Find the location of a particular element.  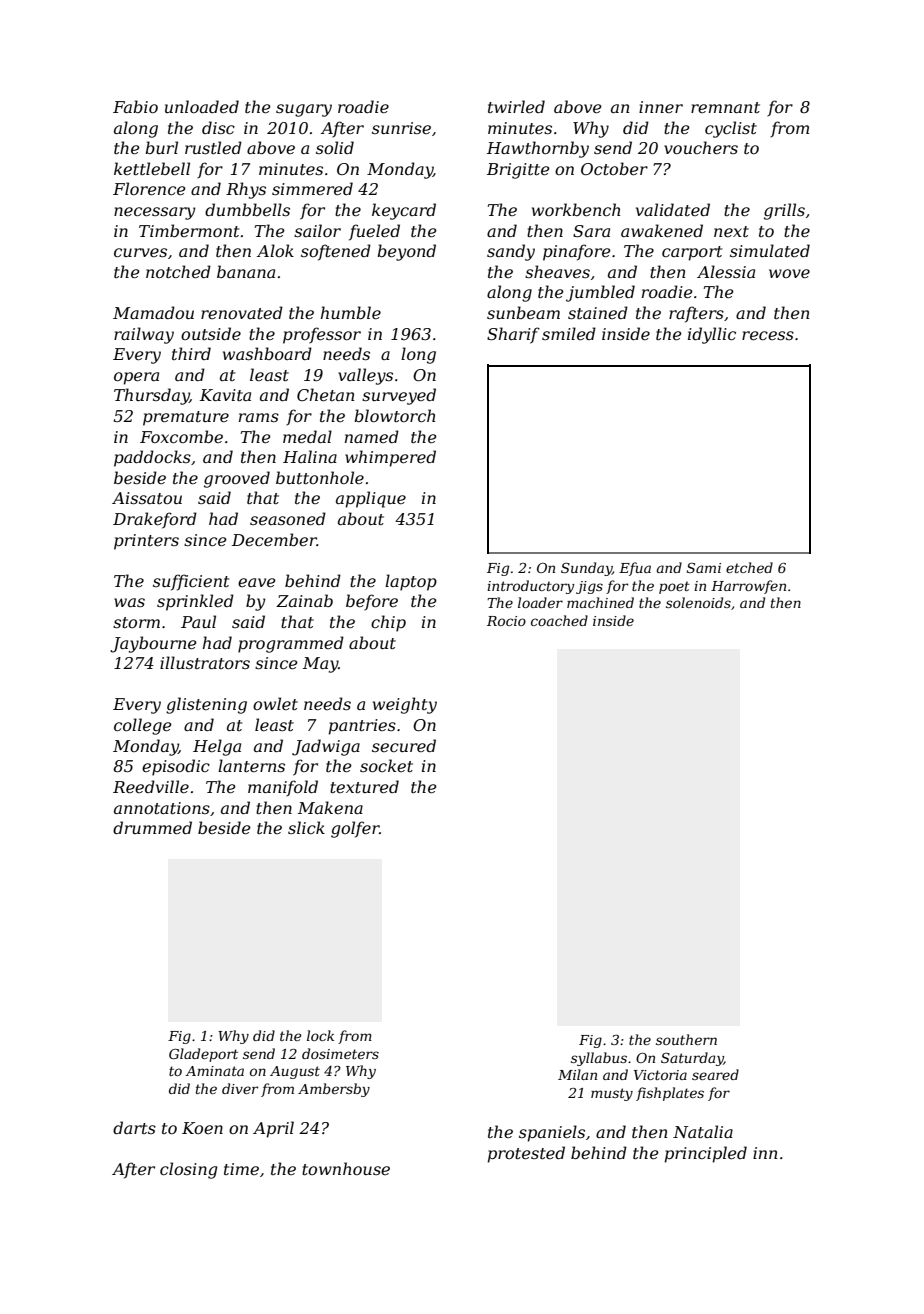

remnant is located at coordinates (725, 107).
